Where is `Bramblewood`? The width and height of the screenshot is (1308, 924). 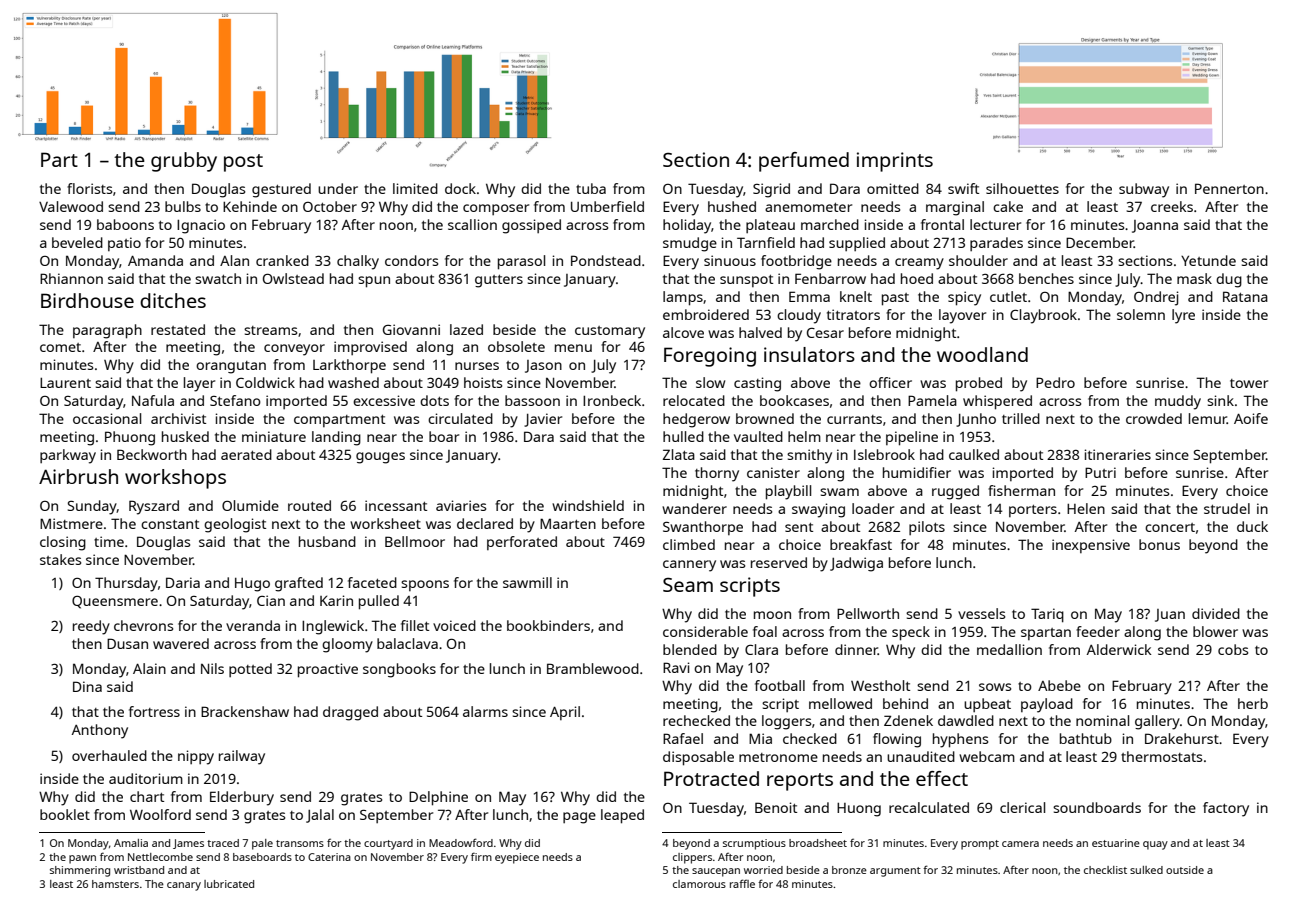 Bramblewood is located at coordinates (593, 668).
